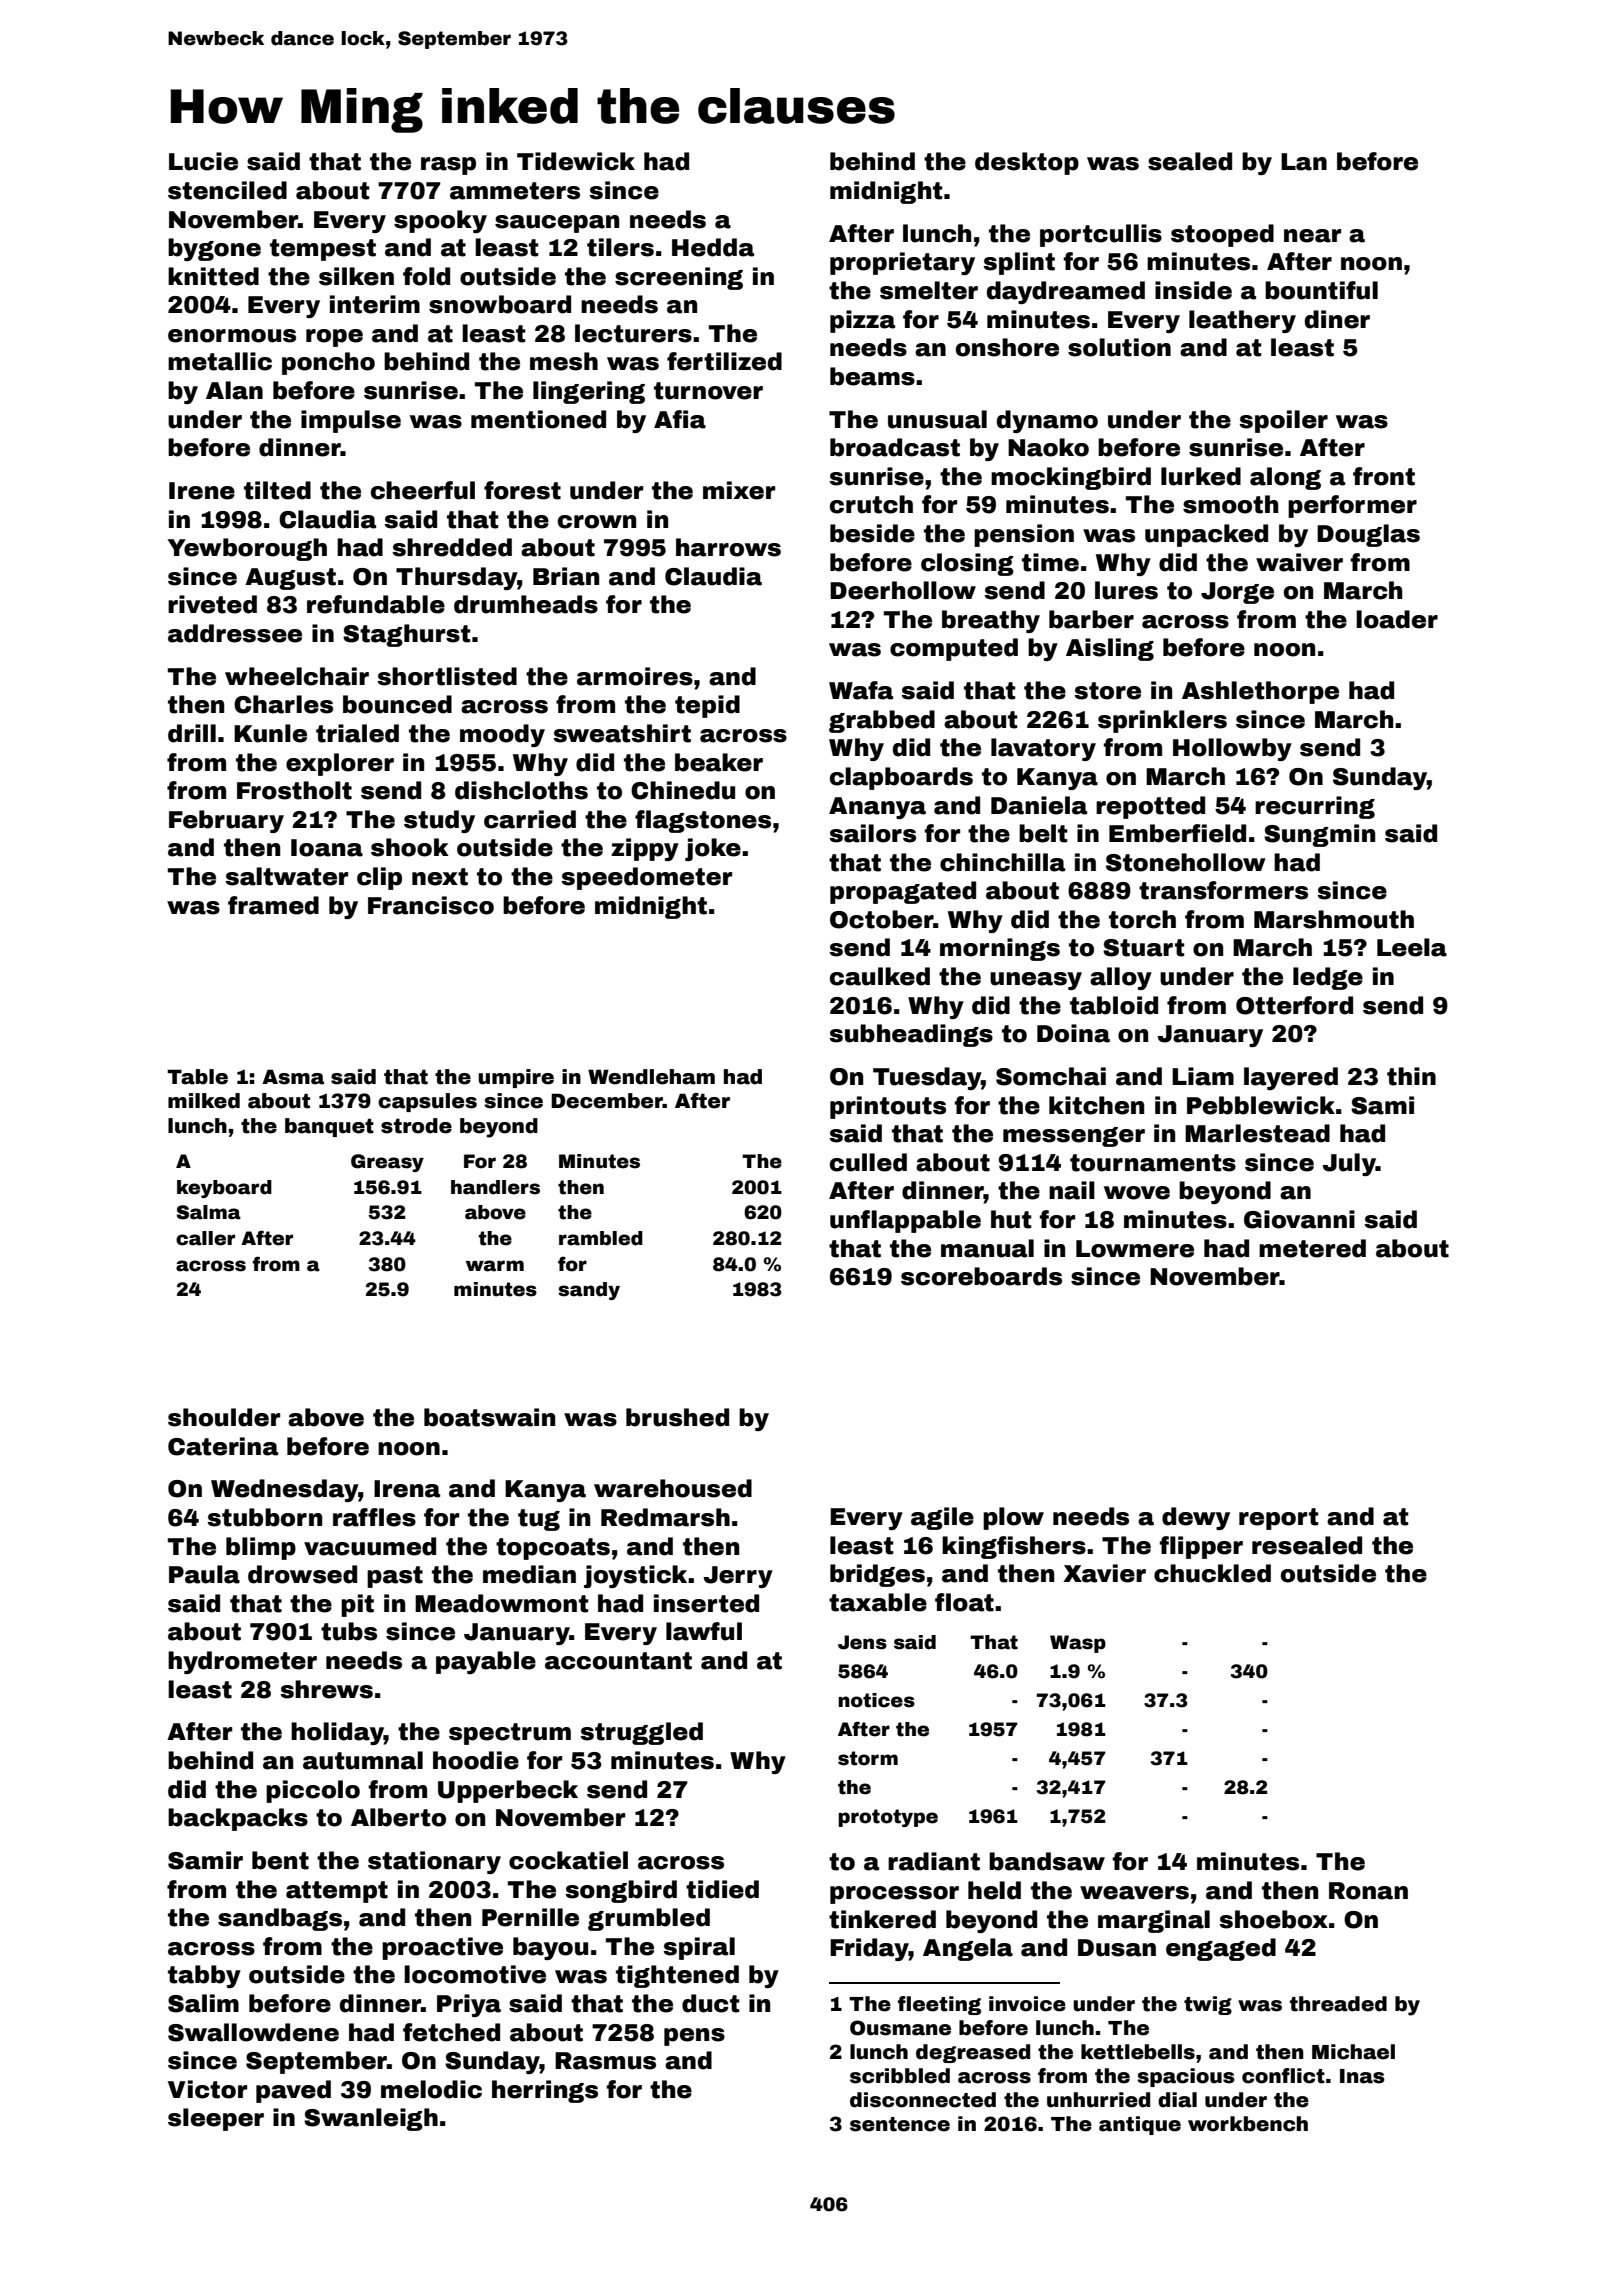 This image has width=1620, height=2292. I want to click on Priya, so click(469, 2005).
